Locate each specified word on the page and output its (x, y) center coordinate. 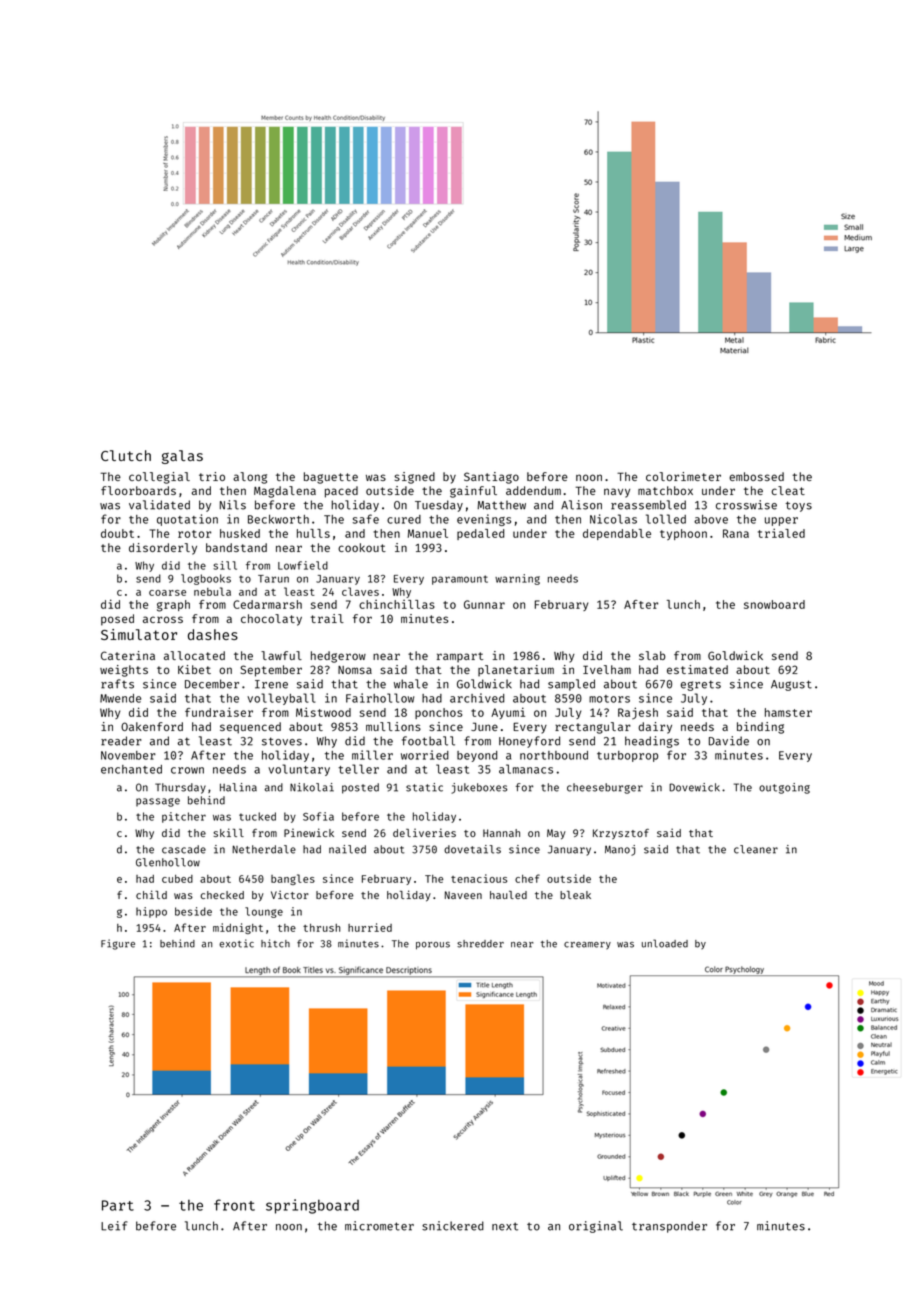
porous (433, 945)
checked (222, 895)
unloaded (665, 943)
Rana (736, 533)
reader (121, 741)
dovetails (472, 849)
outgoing (784, 788)
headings (652, 742)
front (234, 1205)
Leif (114, 1226)
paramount (460, 580)
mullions (393, 726)
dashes (213, 634)
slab (652, 655)
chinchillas (397, 604)
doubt (117, 533)
